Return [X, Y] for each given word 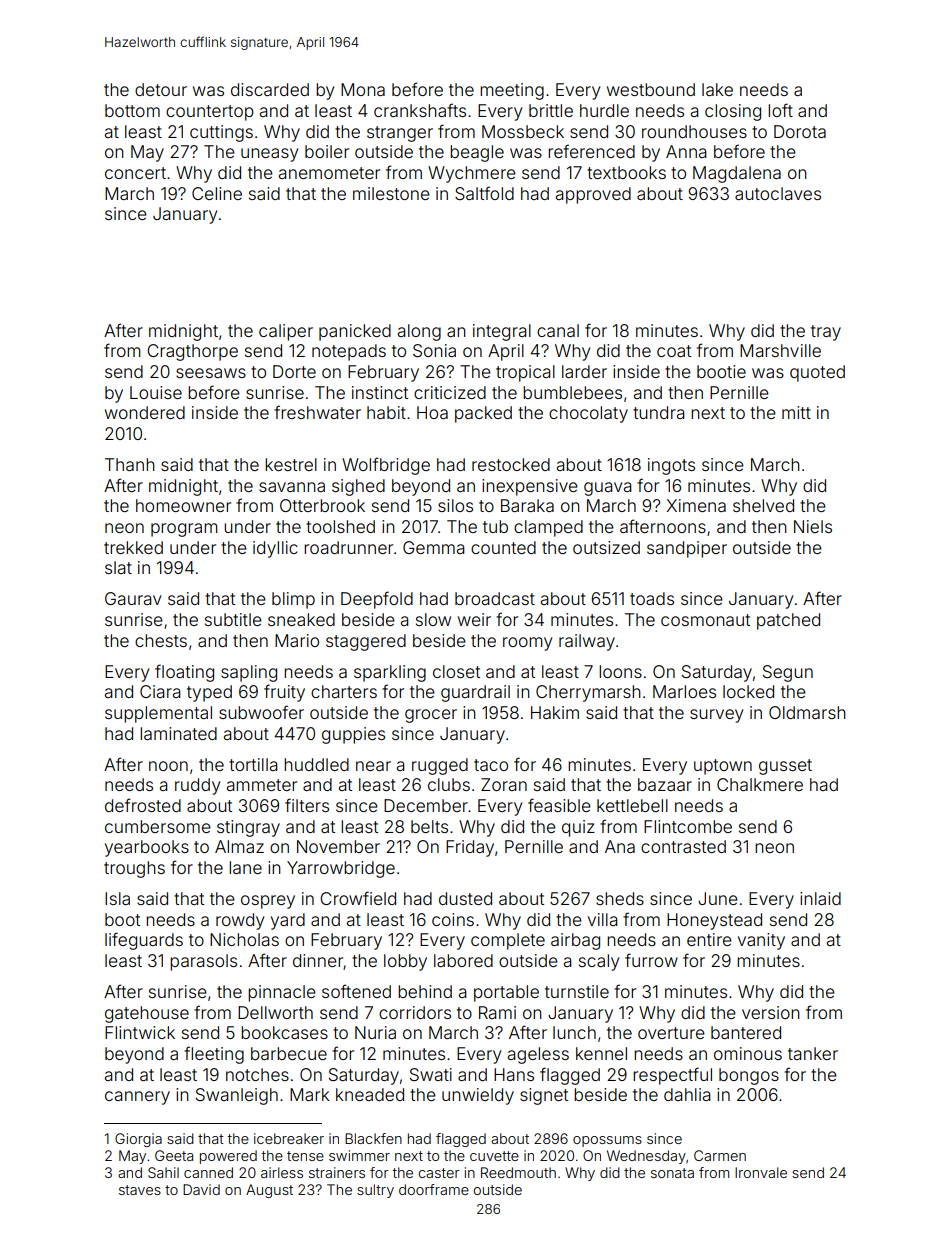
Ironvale [761, 1172]
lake [717, 89]
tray [826, 333]
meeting [512, 91]
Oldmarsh [807, 712]
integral [502, 332]
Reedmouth [518, 1172]
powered [228, 1157]
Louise [156, 392]
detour [161, 89]
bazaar [665, 784]
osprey [268, 902]
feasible [559, 805]
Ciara [160, 691]
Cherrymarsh [588, 693]
